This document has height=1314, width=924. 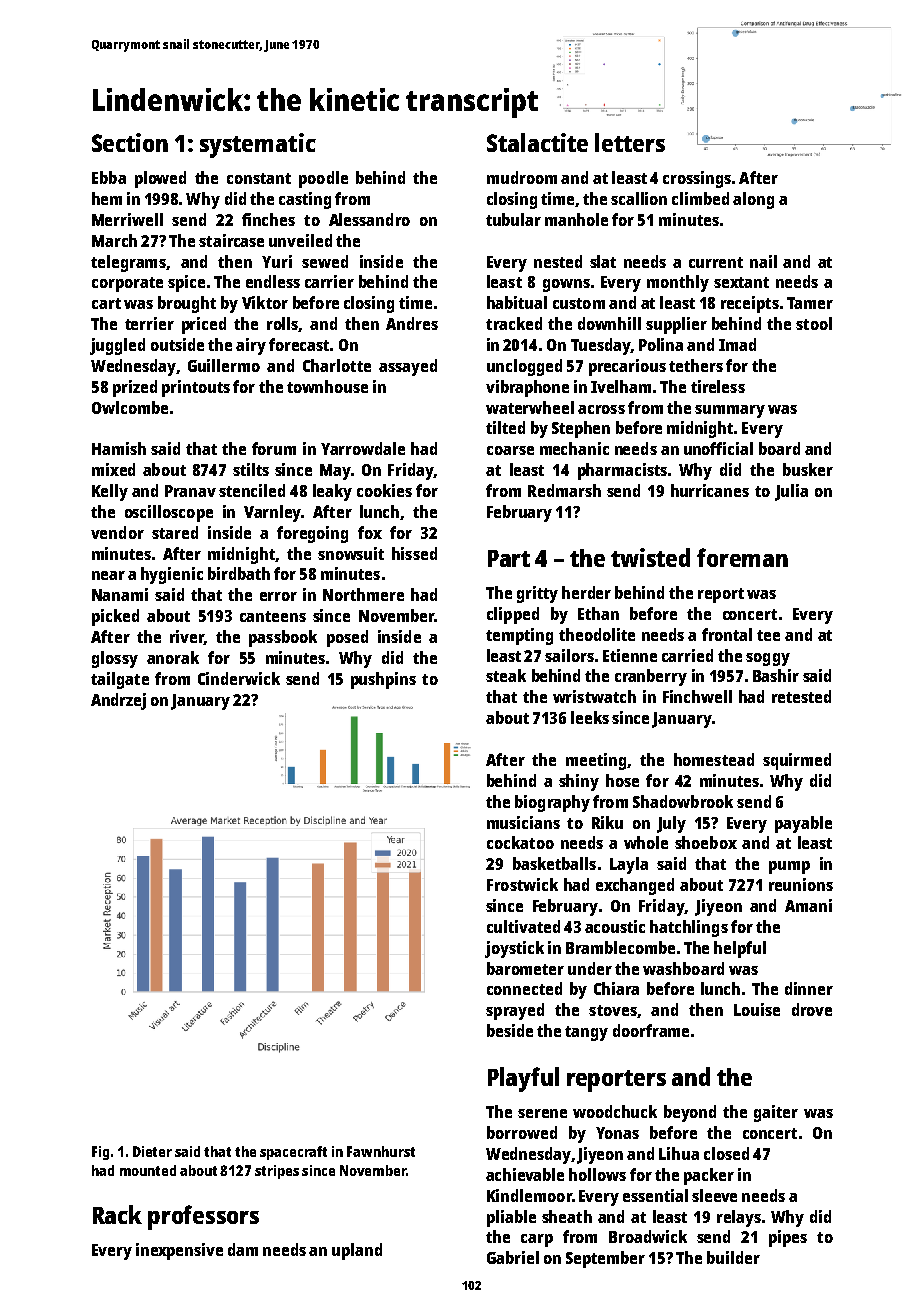 What do you see at coordinates (810, 303) in the document?
I see `Tamer` at bounding box center [810, 303].
